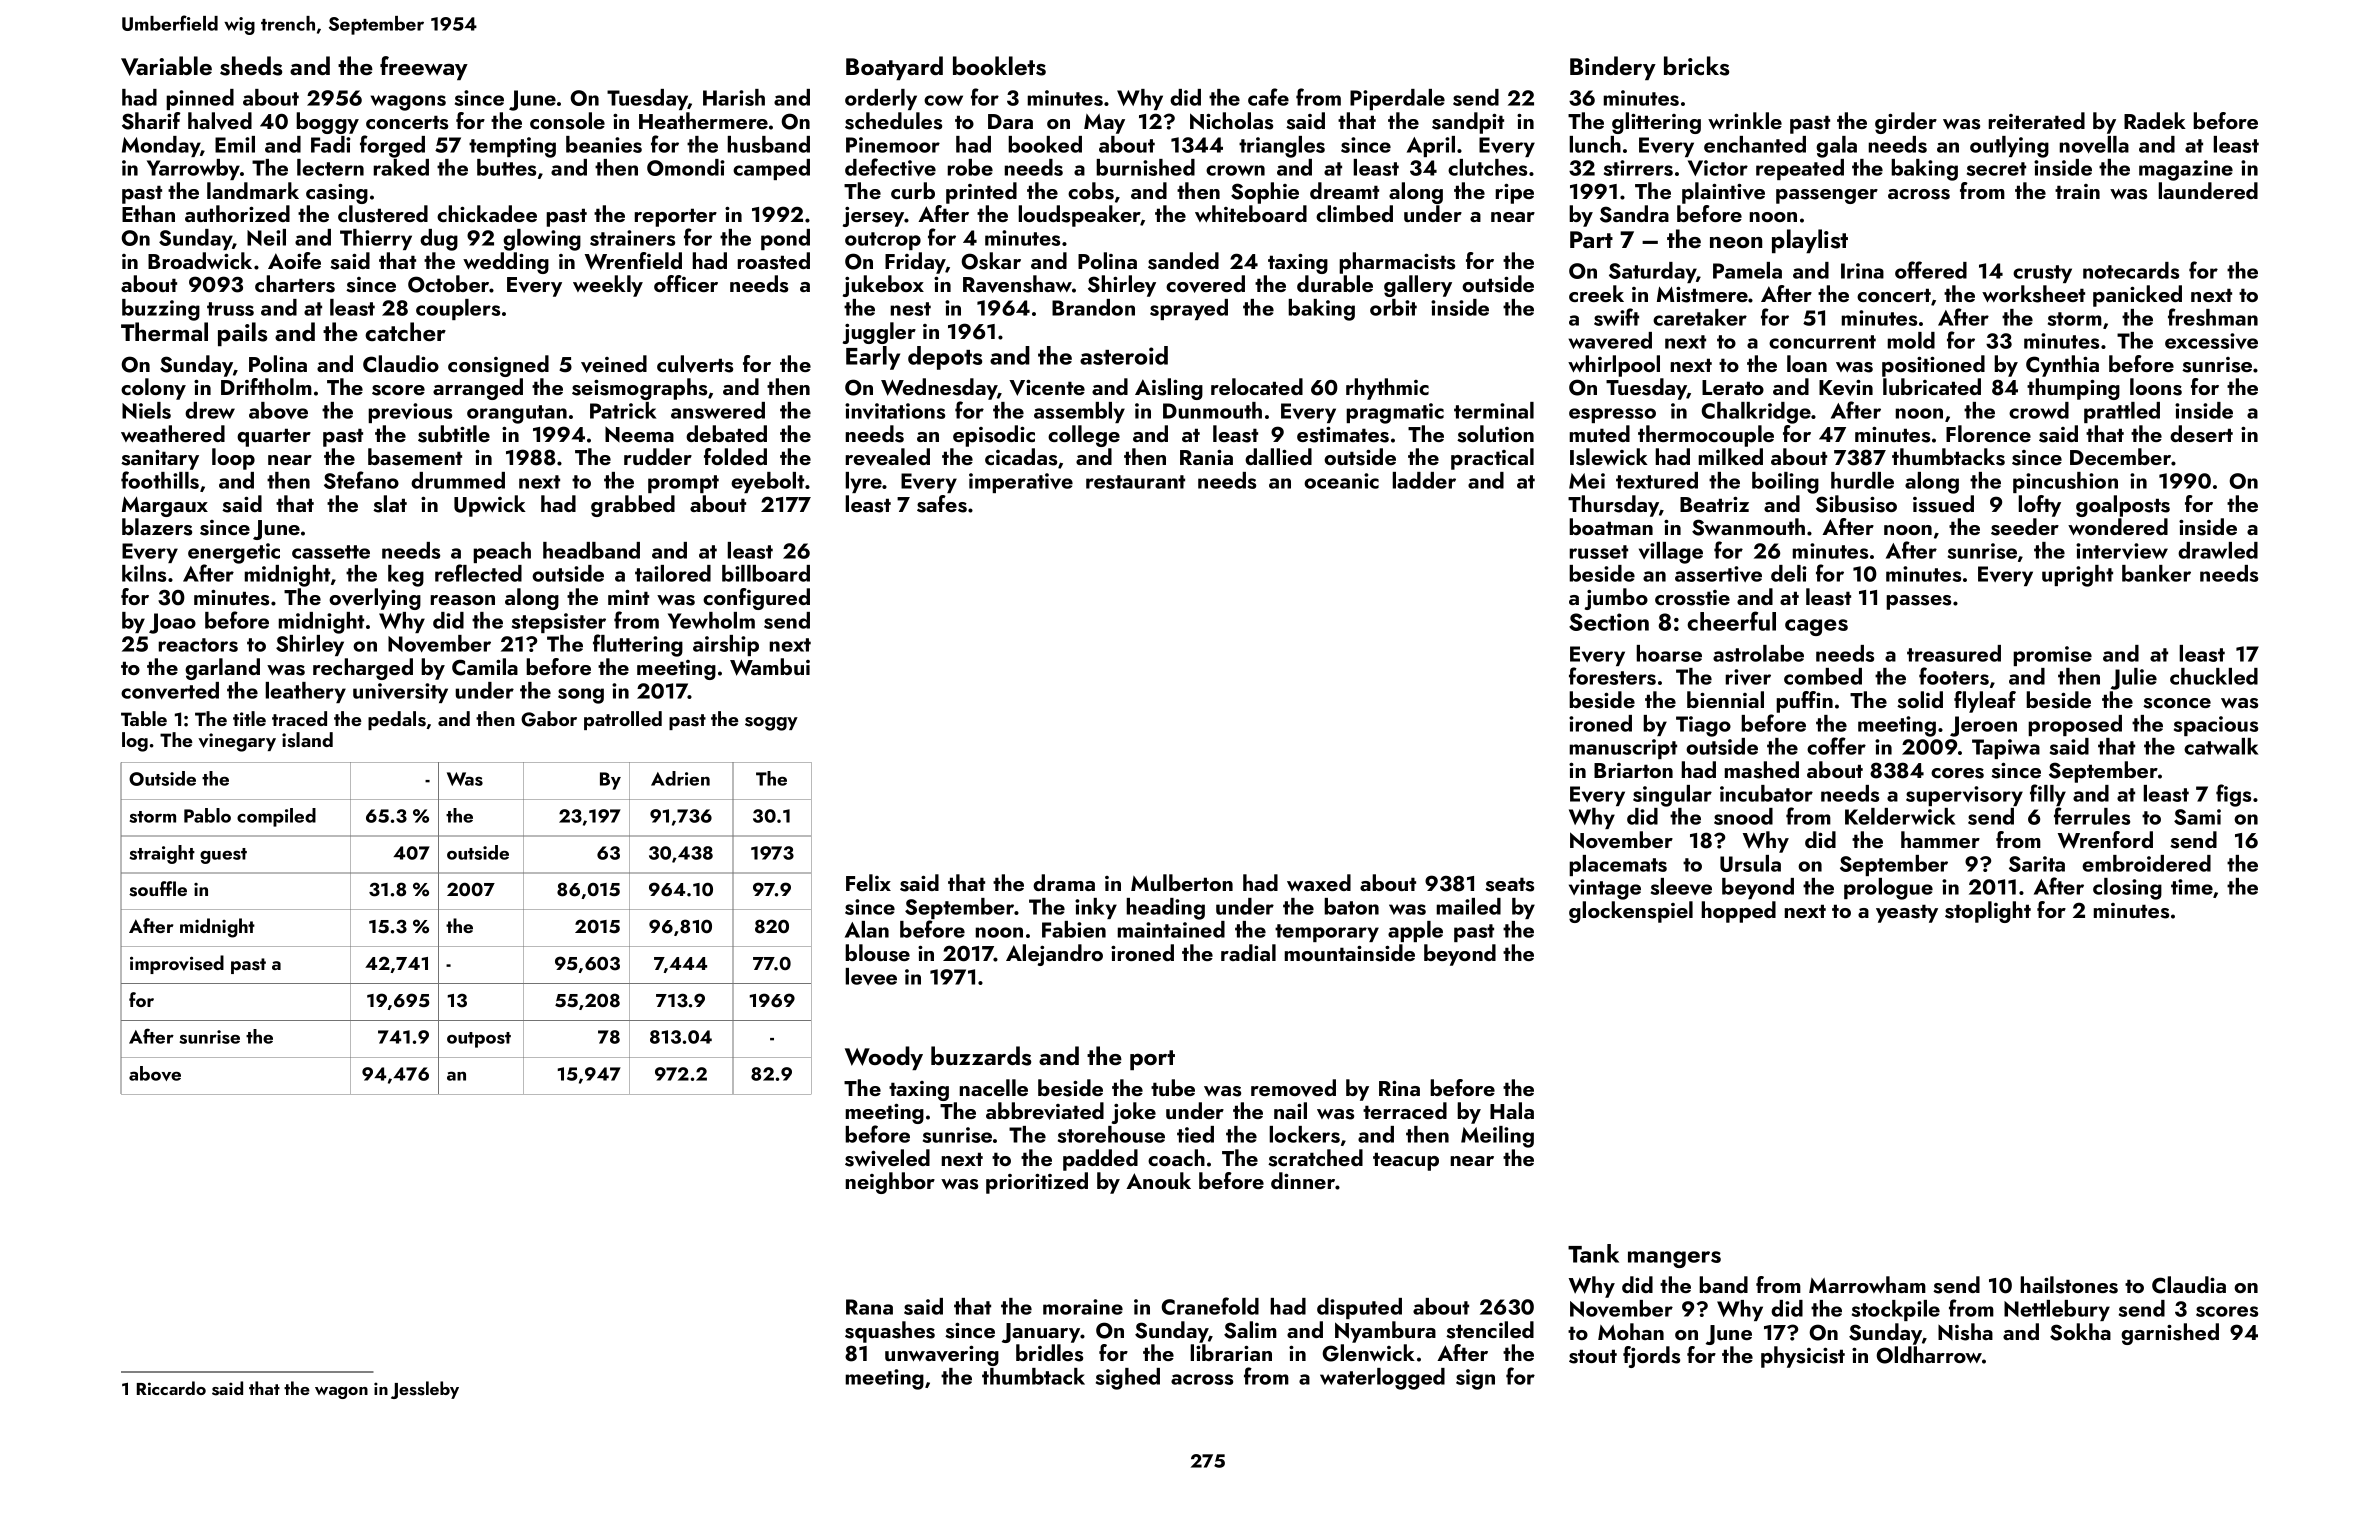 The height and width of the page is (1540, 2380). Describe the element at coordinates (1021, 457) in the page. I see `cicadas` at that location.
